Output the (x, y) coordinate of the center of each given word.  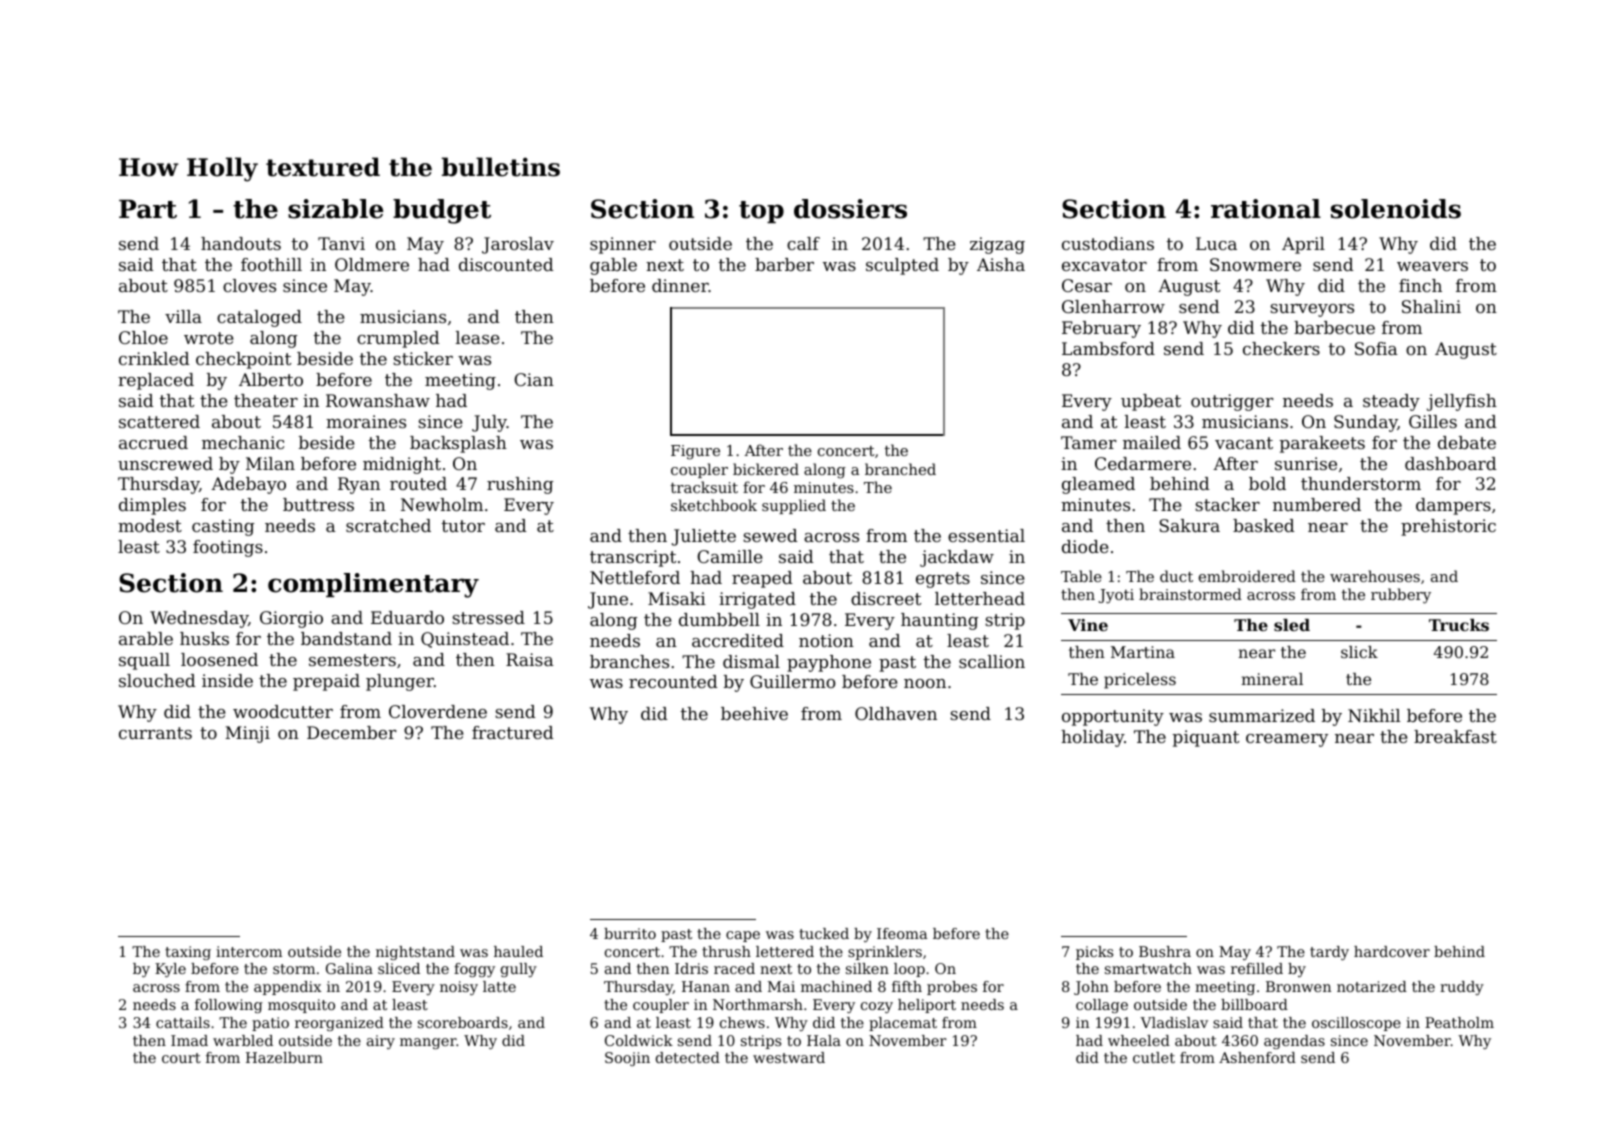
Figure (695, 452)
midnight (402, 465)
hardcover (1392, 951)
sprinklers (885, 953)
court (181, 1058)
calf (803, 243)
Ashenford (1257, 1057)
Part (148, 209)
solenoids (1396, 209)
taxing (188, 953)
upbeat (1151, 402)
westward (789, 1057)
